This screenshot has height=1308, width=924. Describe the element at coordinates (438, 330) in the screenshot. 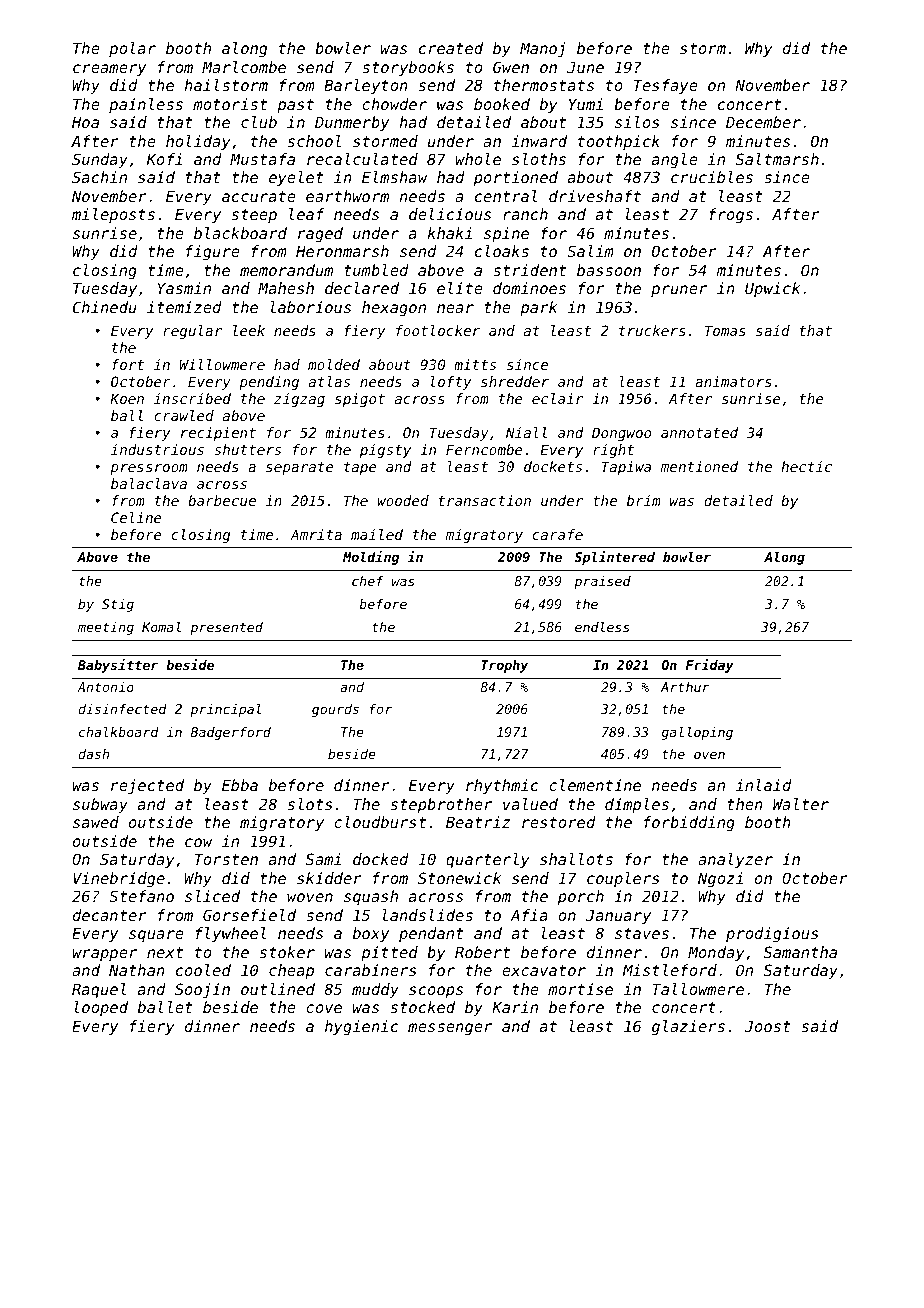

I see `footlocker` at that location.
